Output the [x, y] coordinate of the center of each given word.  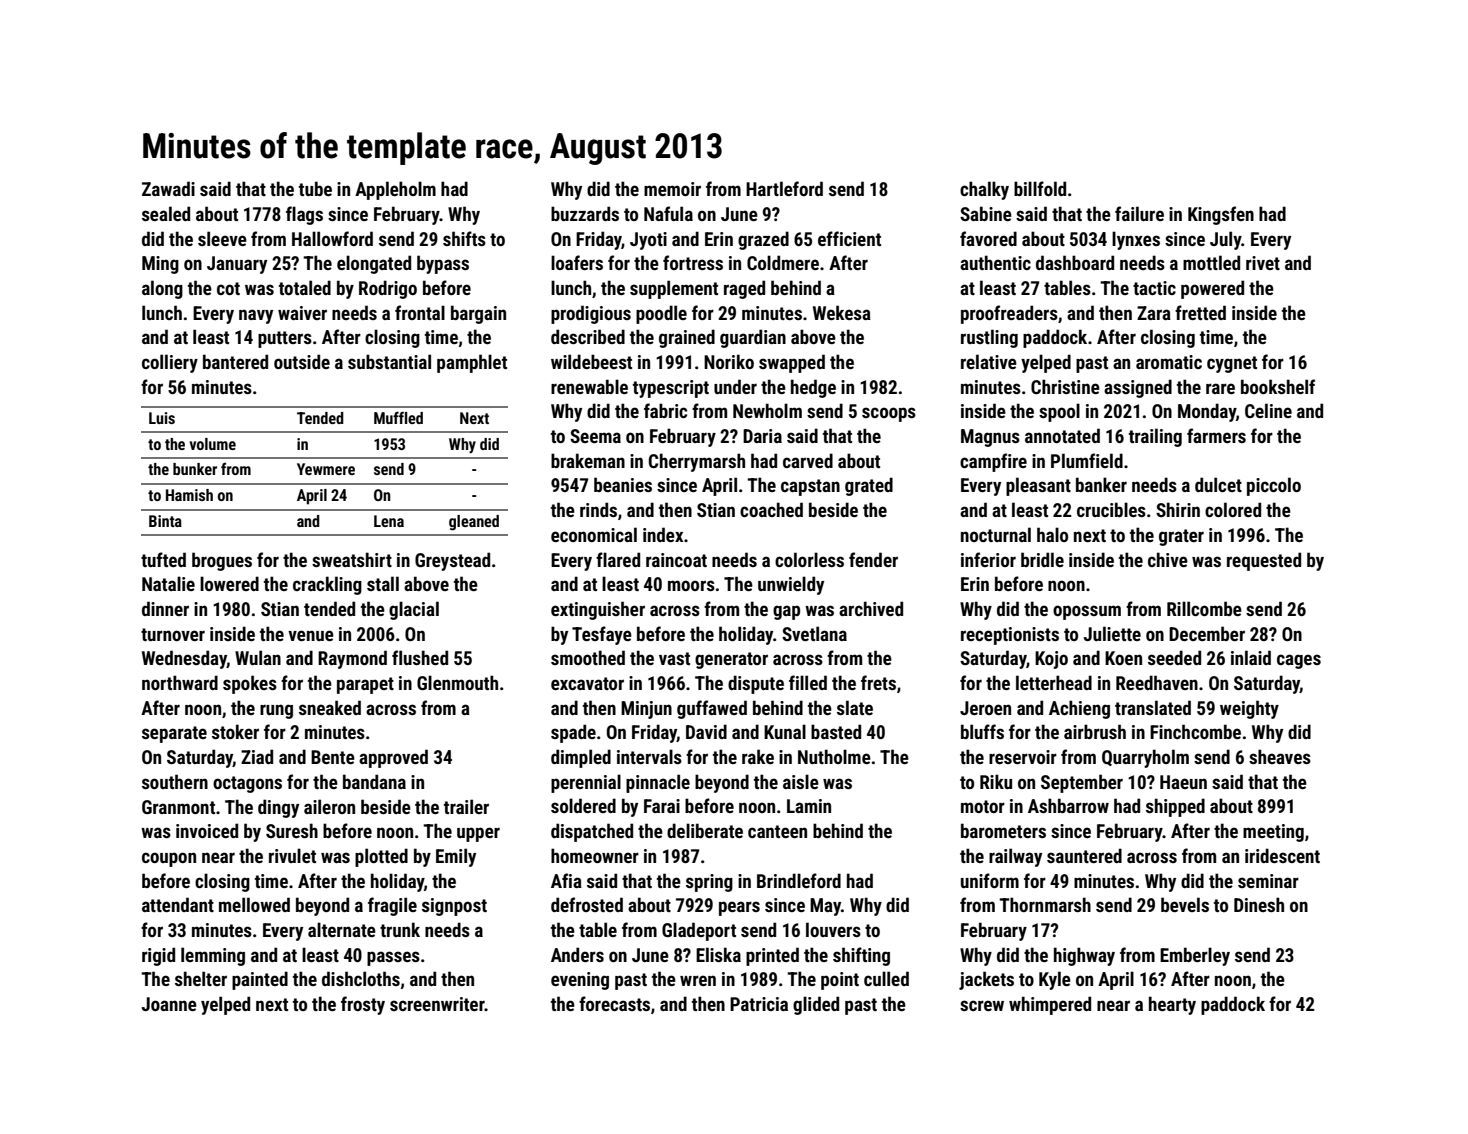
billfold [1040, 188]
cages [1299, 661]
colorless [809, 559]
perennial [586, 783]
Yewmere [326, 469]
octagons [247, 784]
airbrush [1095, 731]
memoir [672, 189]
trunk [400, 929]
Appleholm [395, 190]
